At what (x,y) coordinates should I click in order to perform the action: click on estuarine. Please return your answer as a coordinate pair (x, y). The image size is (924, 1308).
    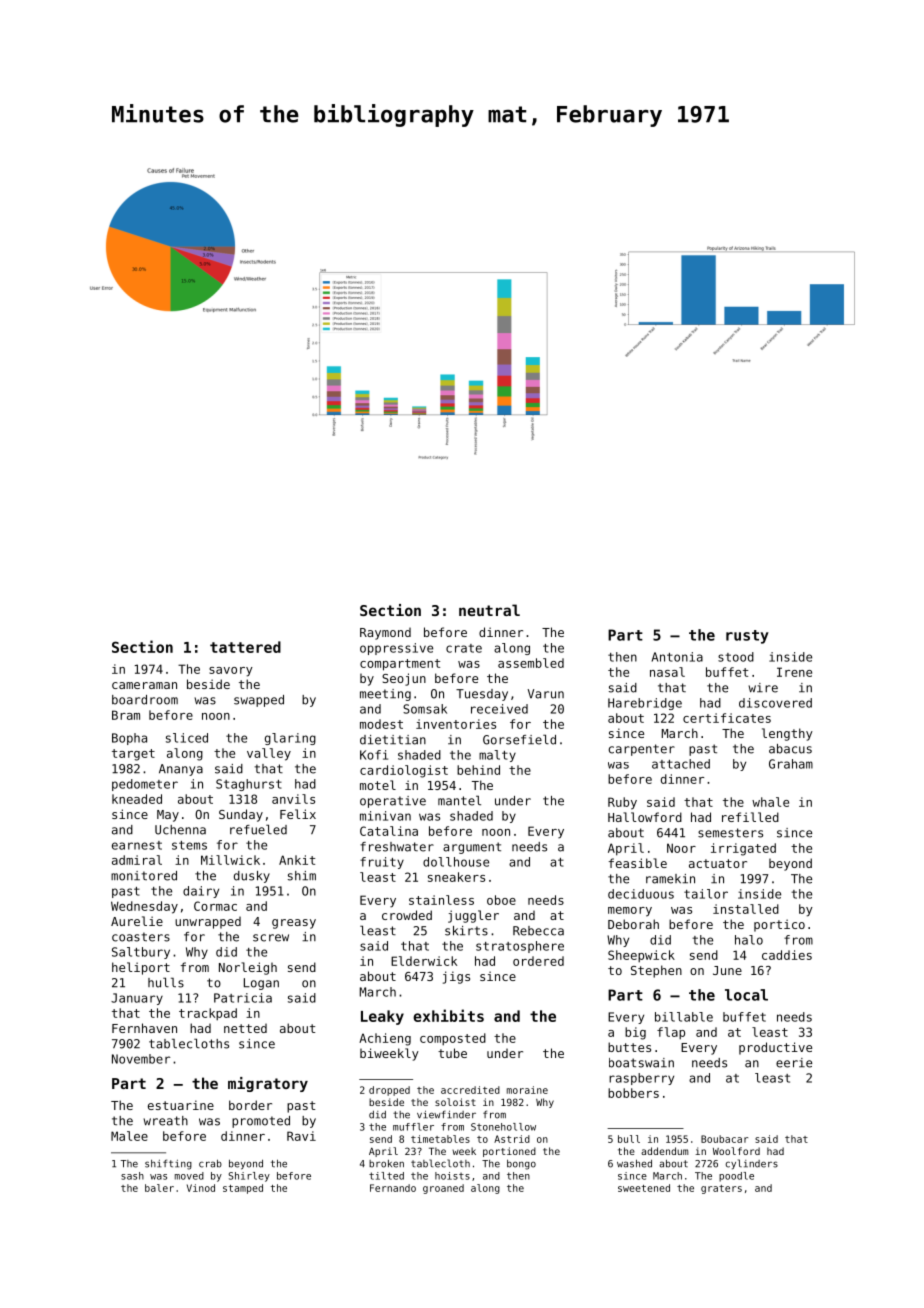
    Looking at the image, I should click on (181, 1105).
